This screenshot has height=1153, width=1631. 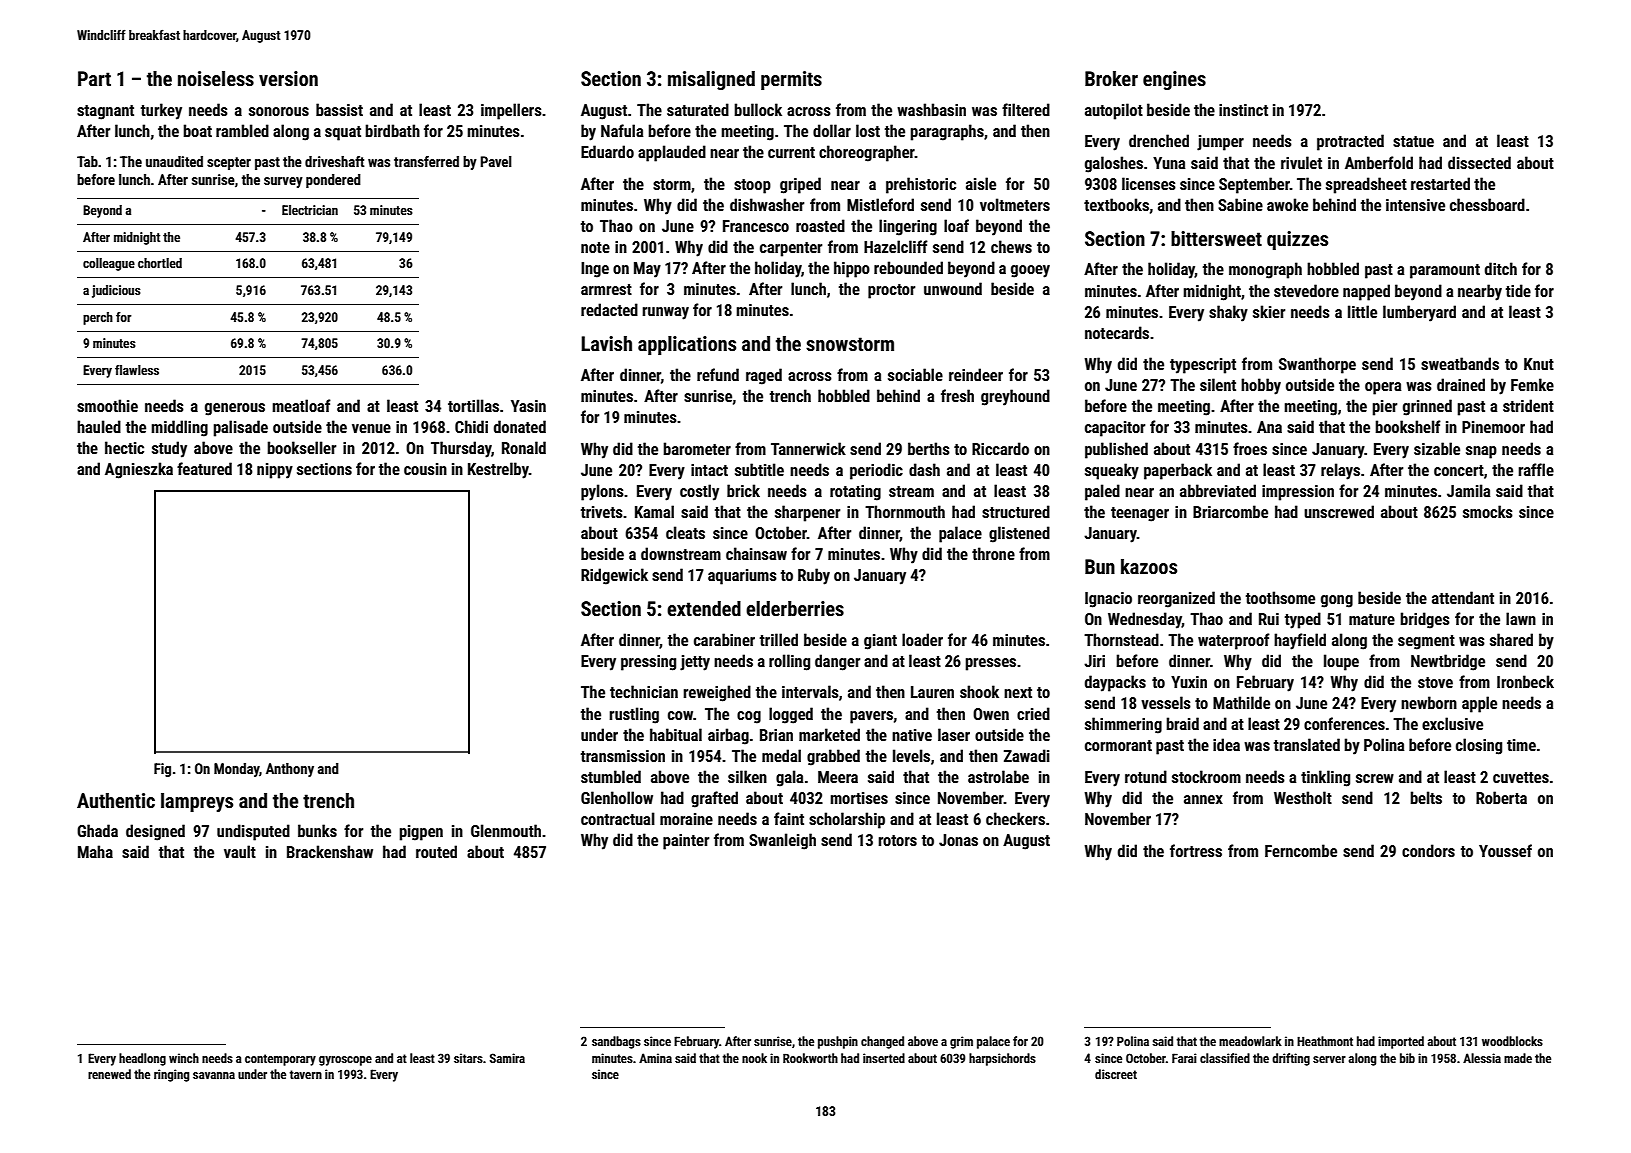 I want to click on protracted, so click(x=1350, y=142).
